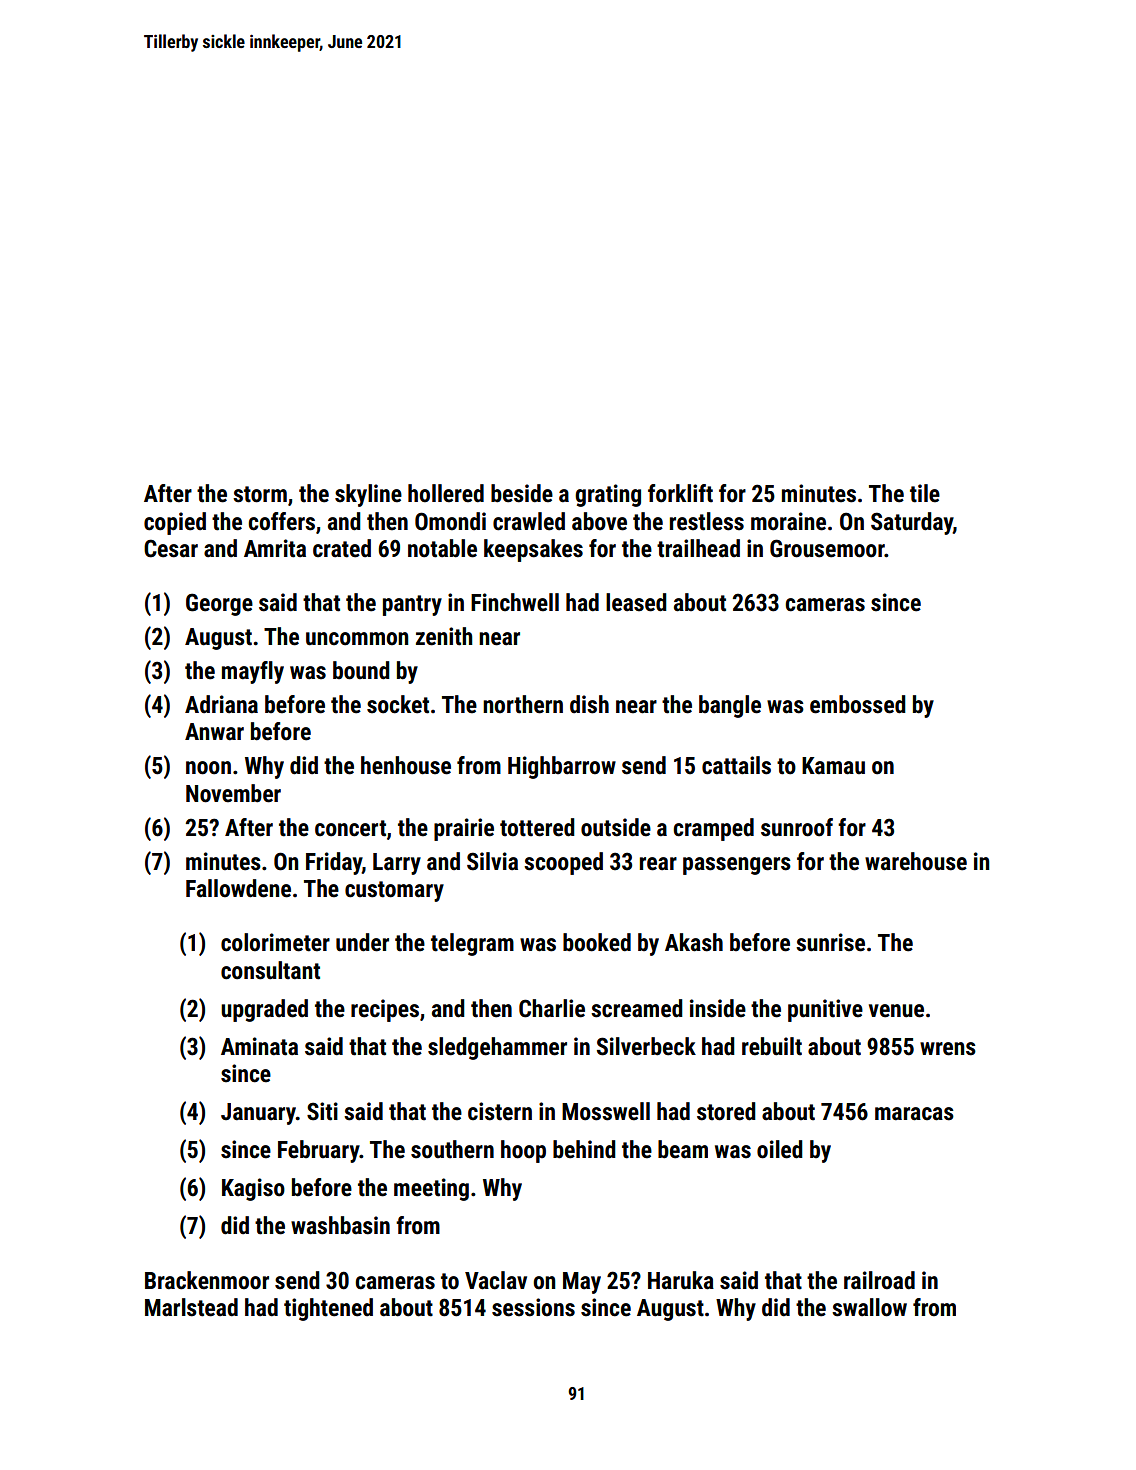  What do you see at coordinates (357, 639) in the page?
I see `uncommon` at bounding box center [357, 639].
